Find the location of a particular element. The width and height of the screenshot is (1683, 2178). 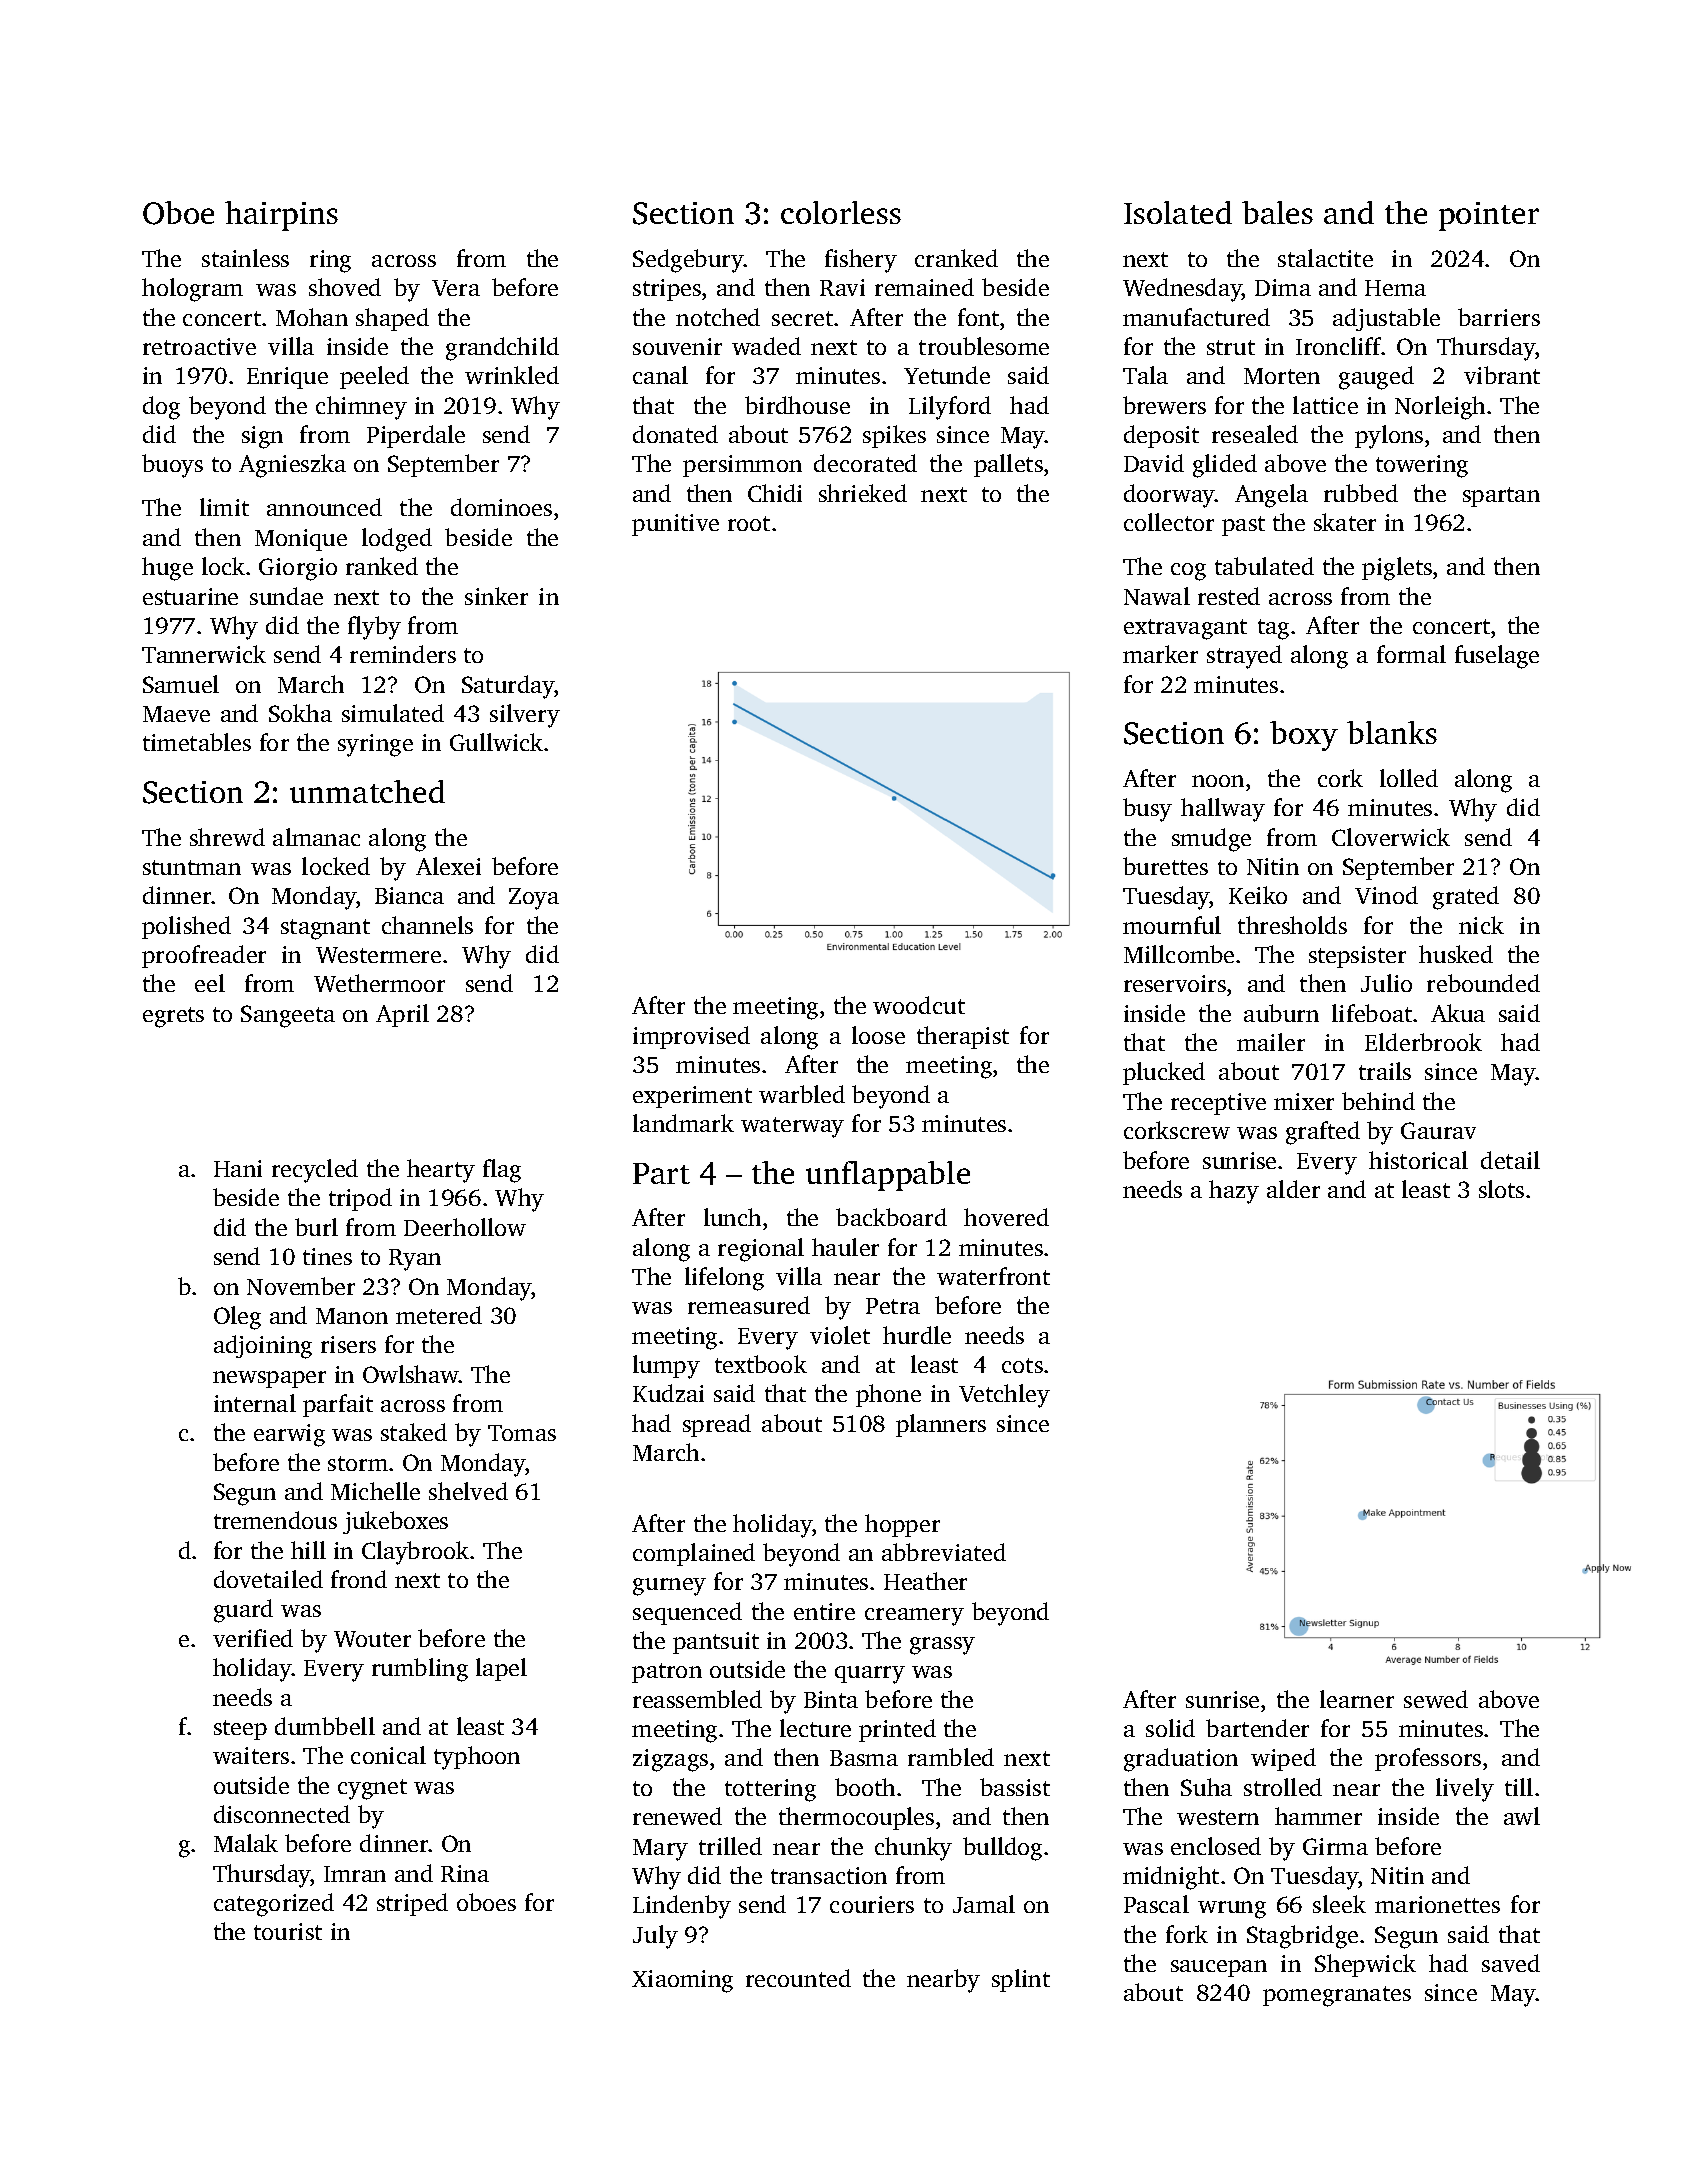

grandchild is located at coordinates (502, 349).
